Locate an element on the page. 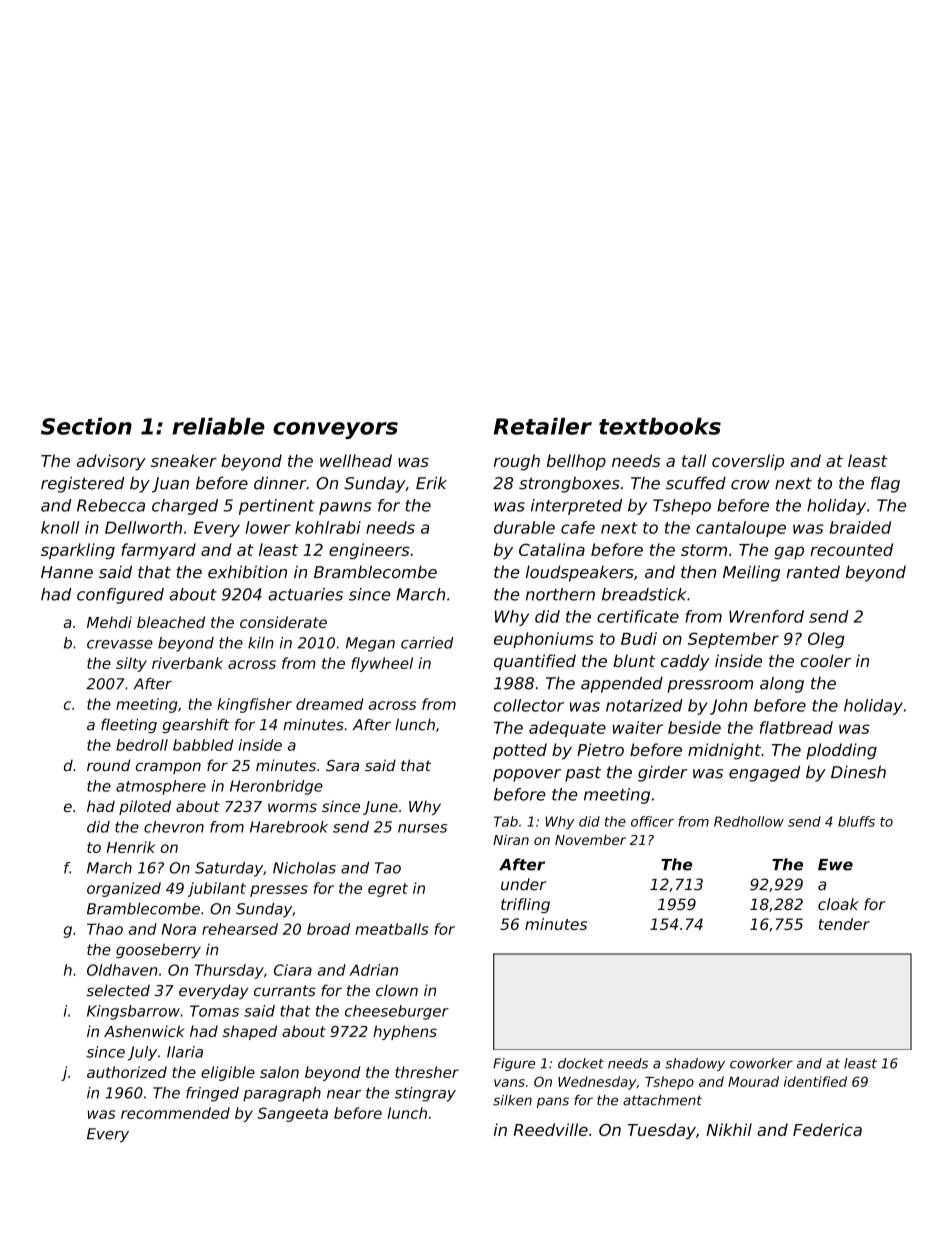 The width and height of the page is (952, 1233). salon is located at coordinates (279, 1072).
